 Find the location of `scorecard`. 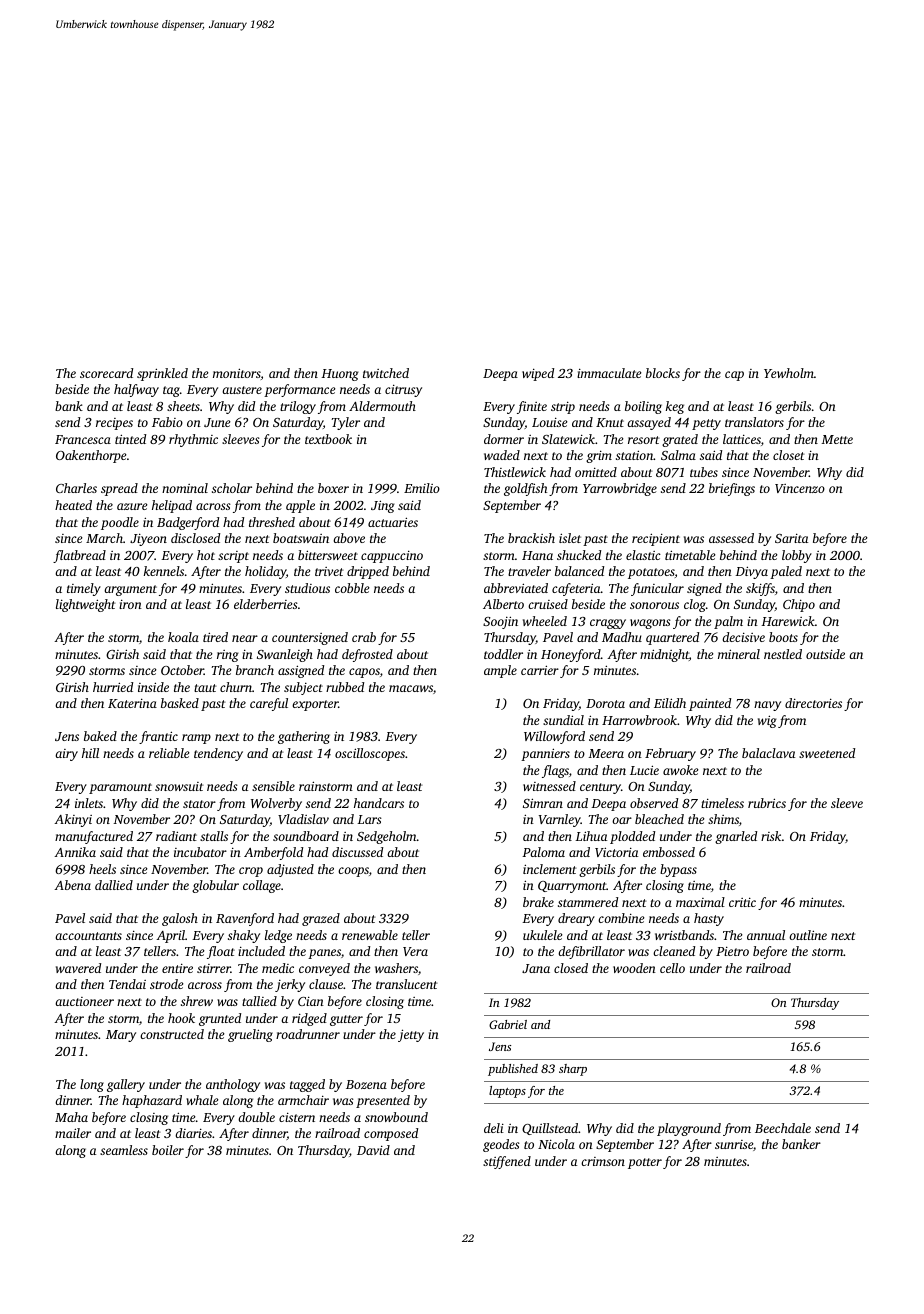

scorecard is located at coordinates (106, 373).
